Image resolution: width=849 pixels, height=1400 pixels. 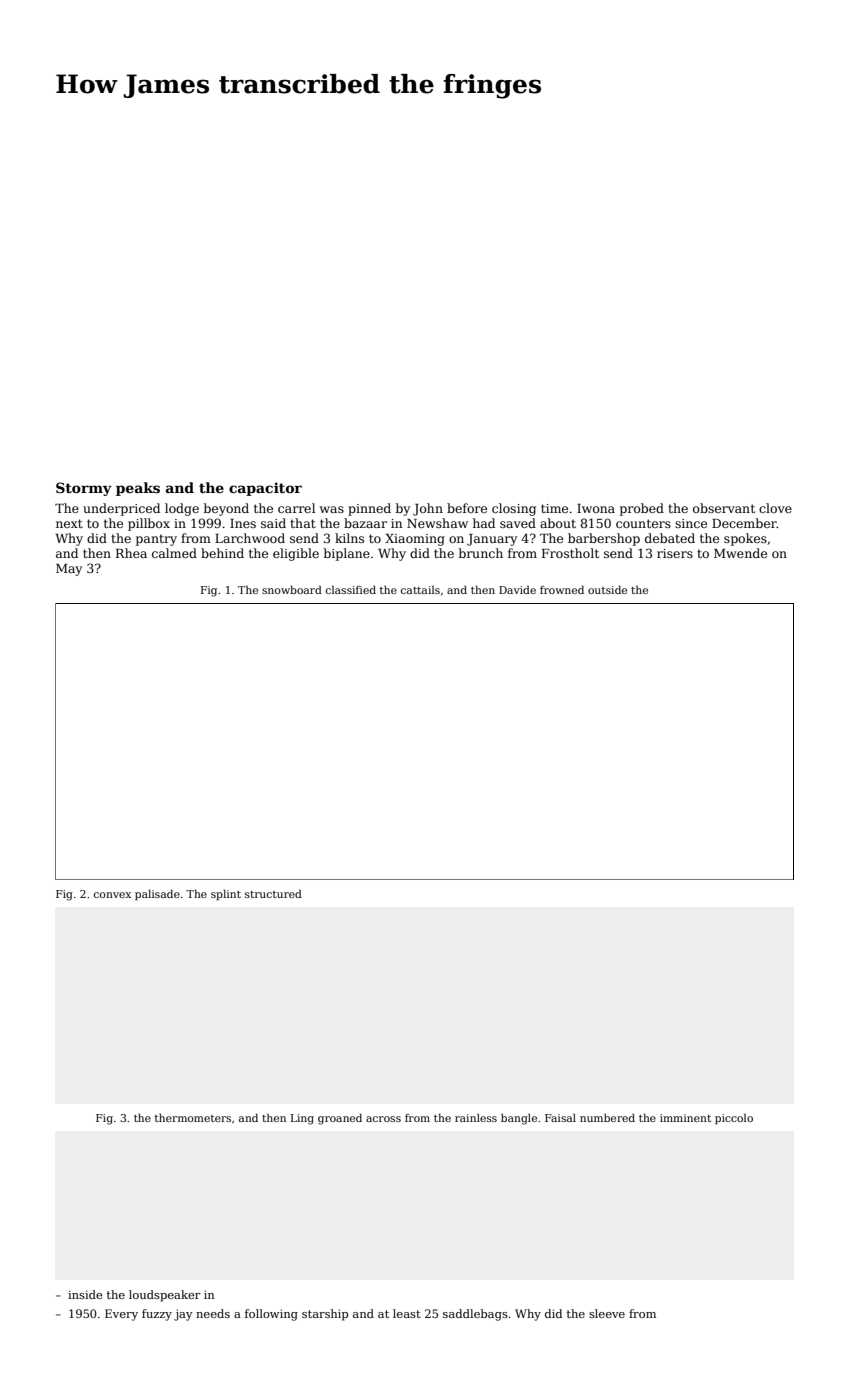 I want to click on imminent, so click(x=685, y=1118).
